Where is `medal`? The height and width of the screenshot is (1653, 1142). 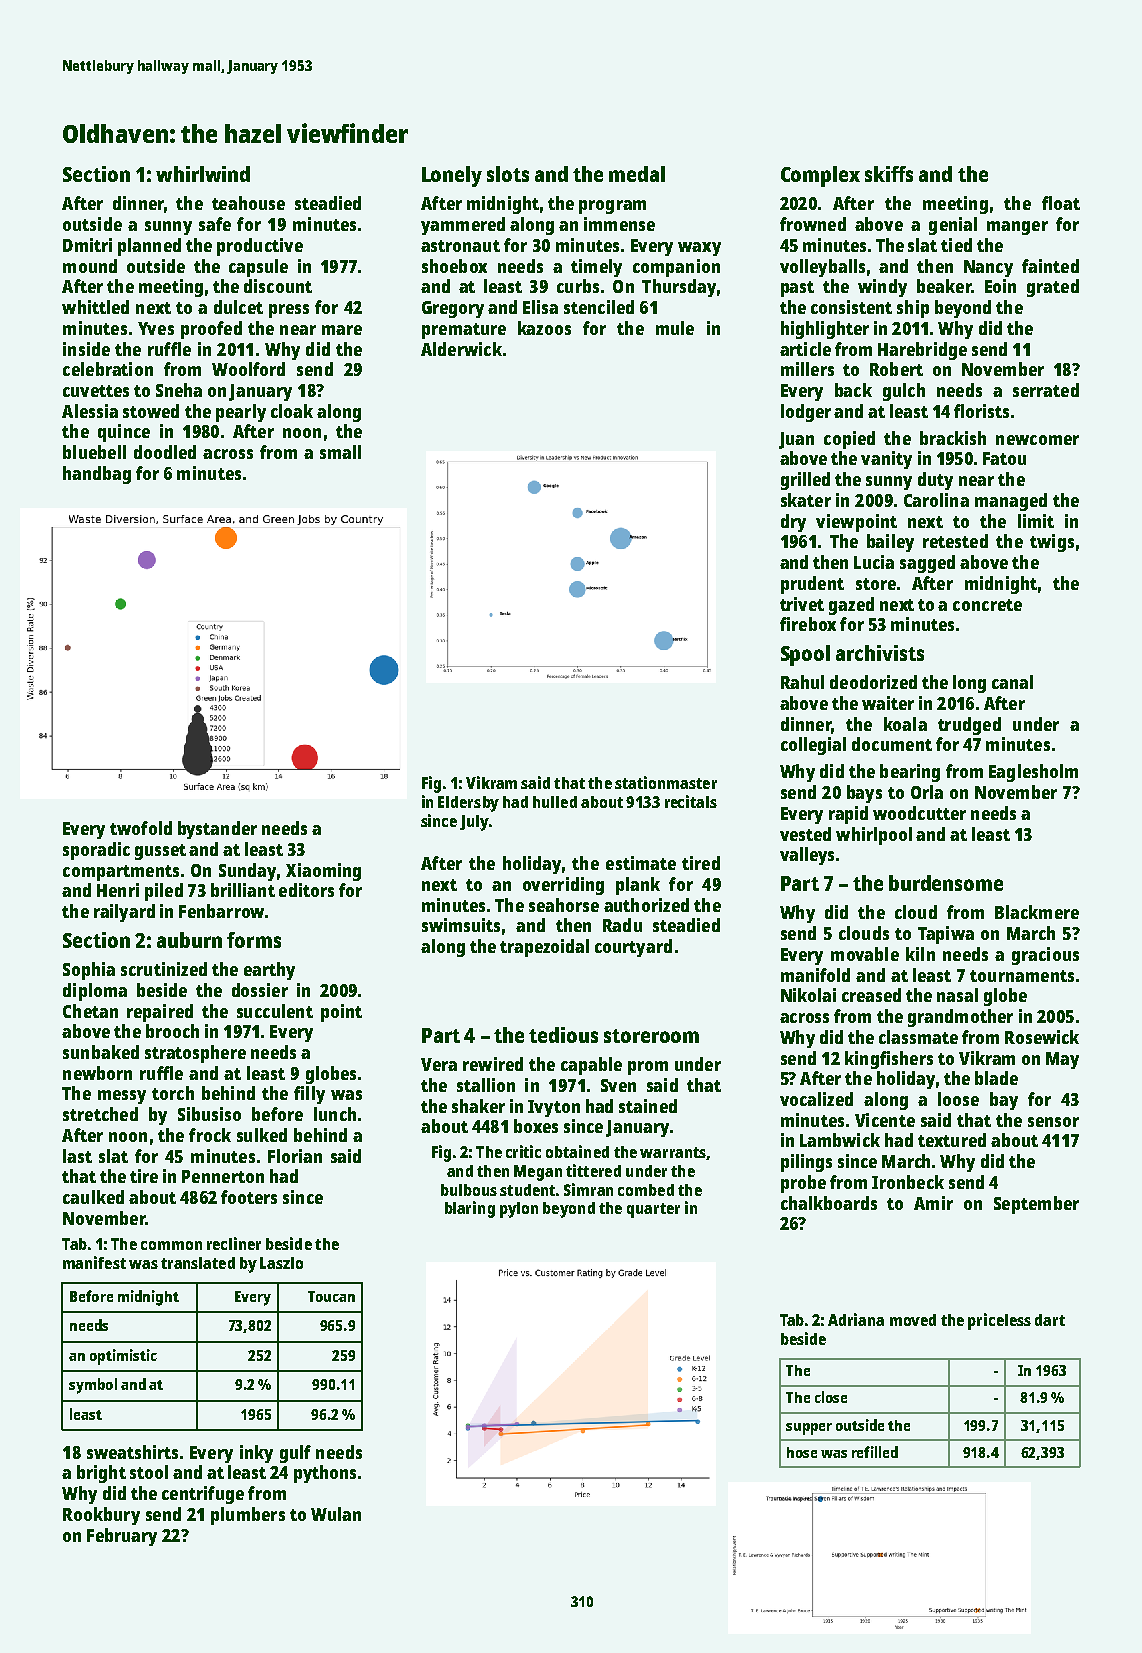
medal is located at coordinates (637, 174).
